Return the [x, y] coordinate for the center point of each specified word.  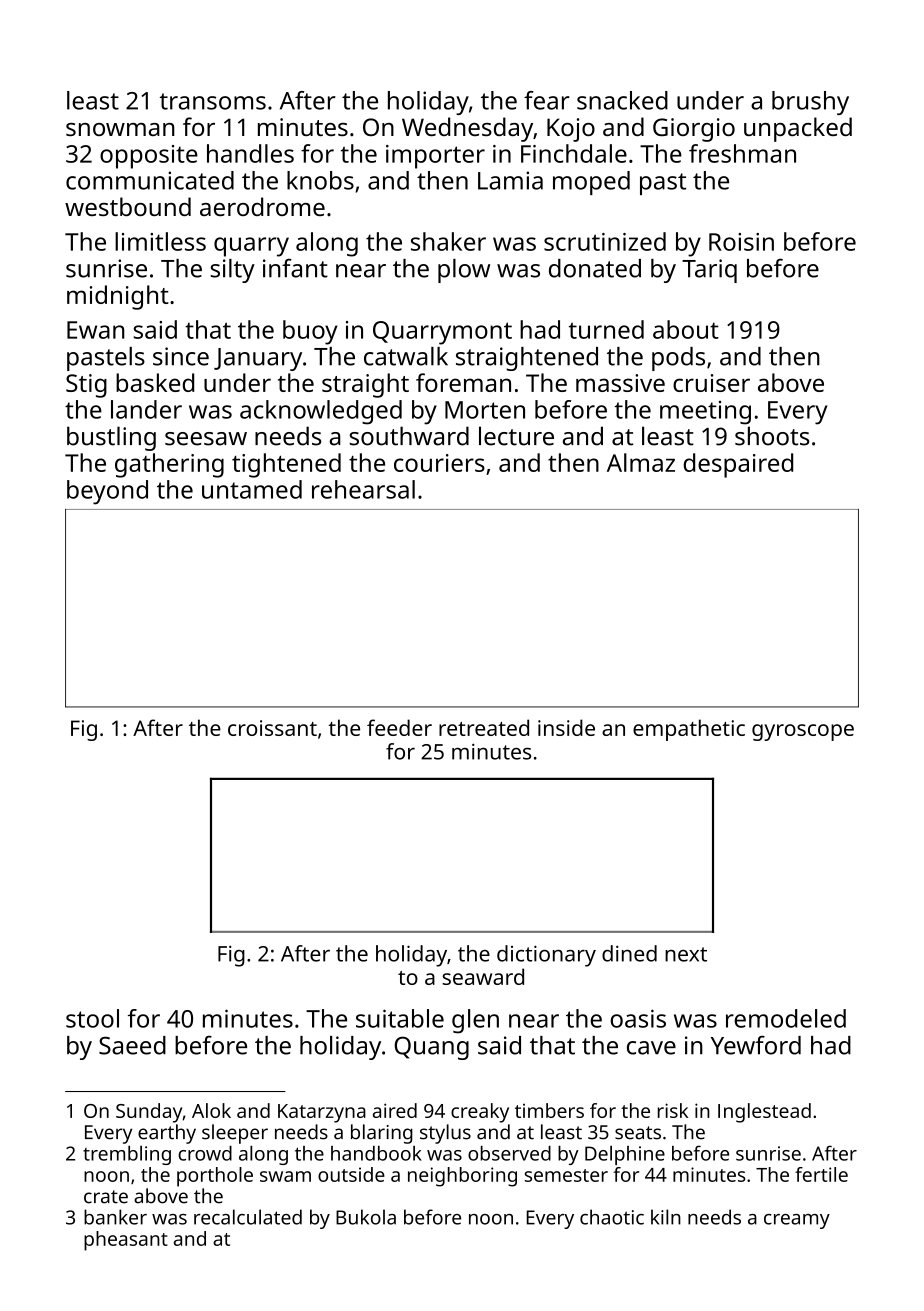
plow [464, 271]
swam [285, 1176]
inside [566, 727]
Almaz [641, 462]
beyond [107, 492]
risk [673, 1110]
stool [92, 1018]
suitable [400, 1018]
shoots [772, 436]
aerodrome [262, 206]
